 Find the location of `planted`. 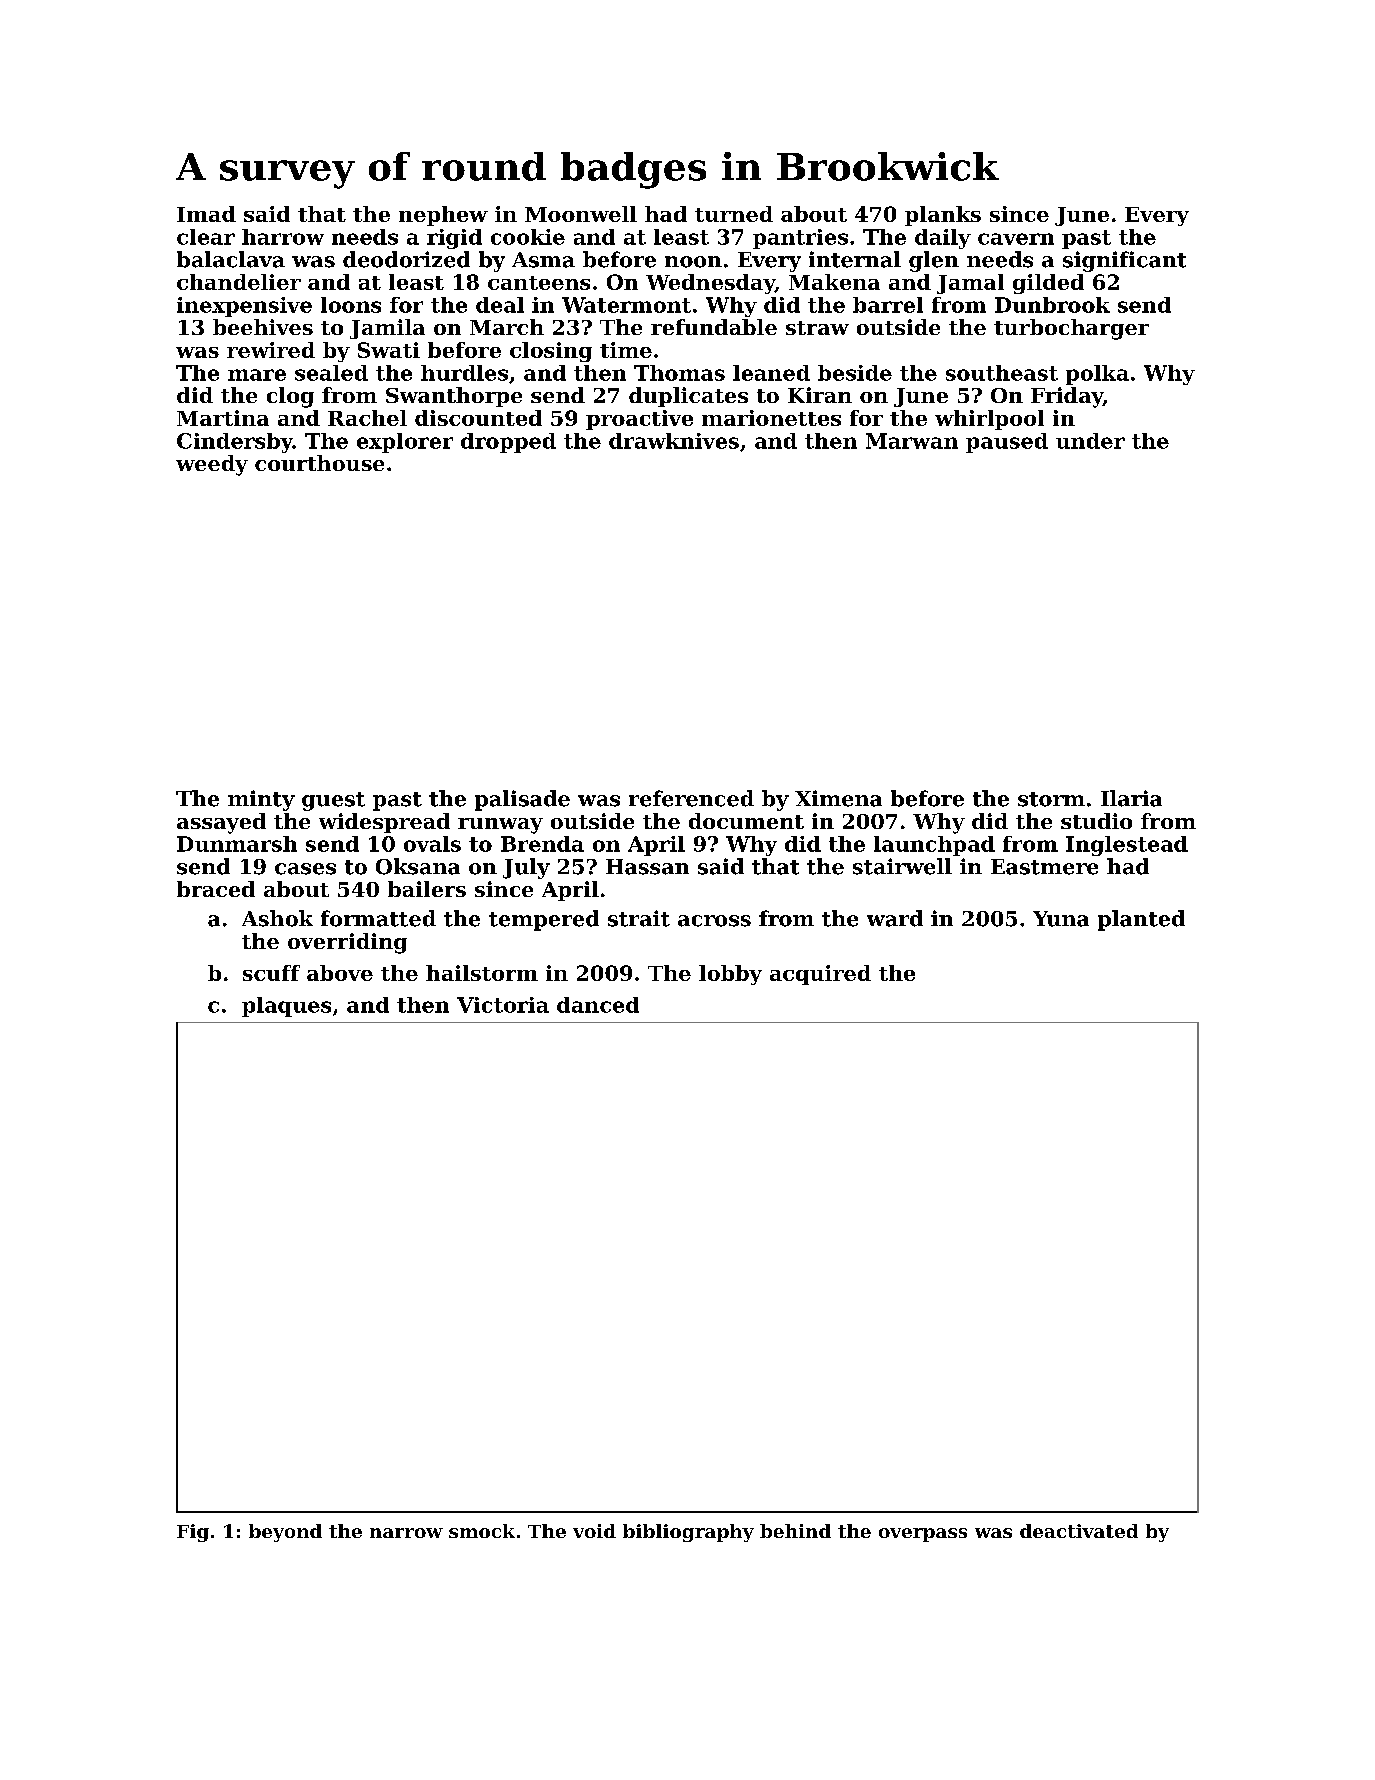

planted is located at coordinates (1141, 920).
